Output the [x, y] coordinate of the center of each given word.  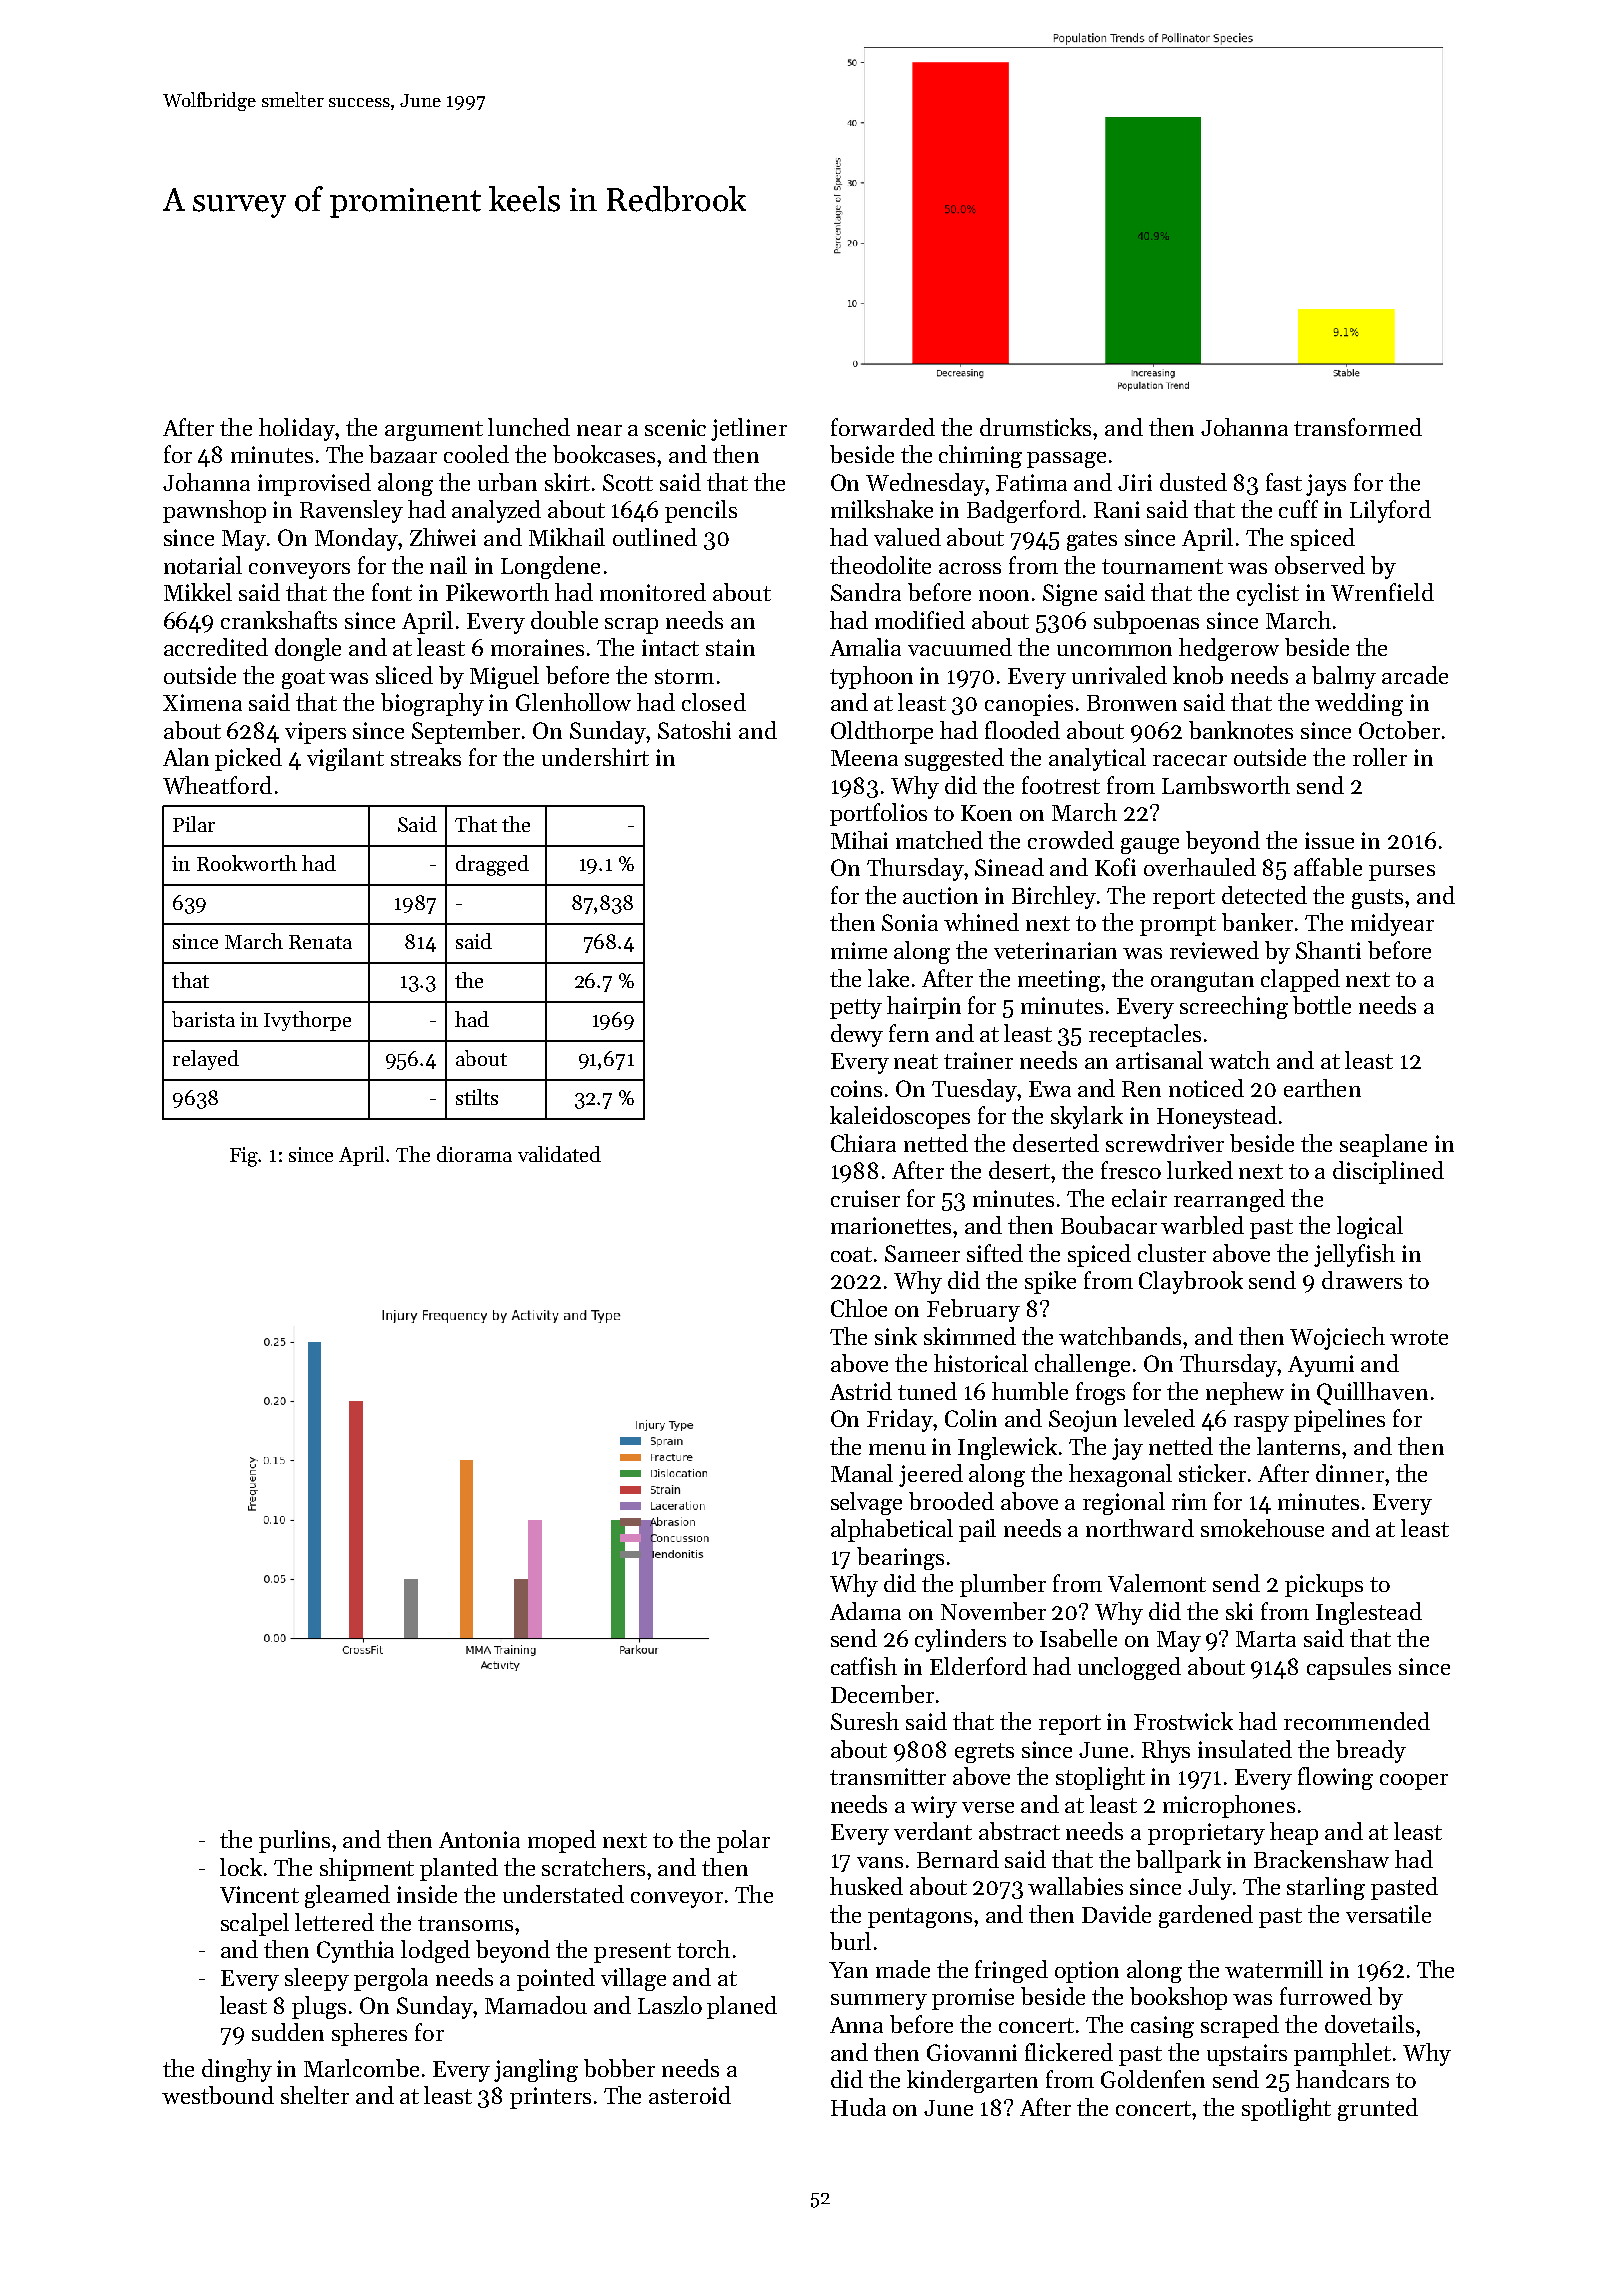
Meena [864, 758]
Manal [862, 1473]
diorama [474, 1154]
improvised [314, 484]
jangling [536, 2070]
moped [562, 1841]
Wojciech [1337, 1338]
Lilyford [1390, 511]
